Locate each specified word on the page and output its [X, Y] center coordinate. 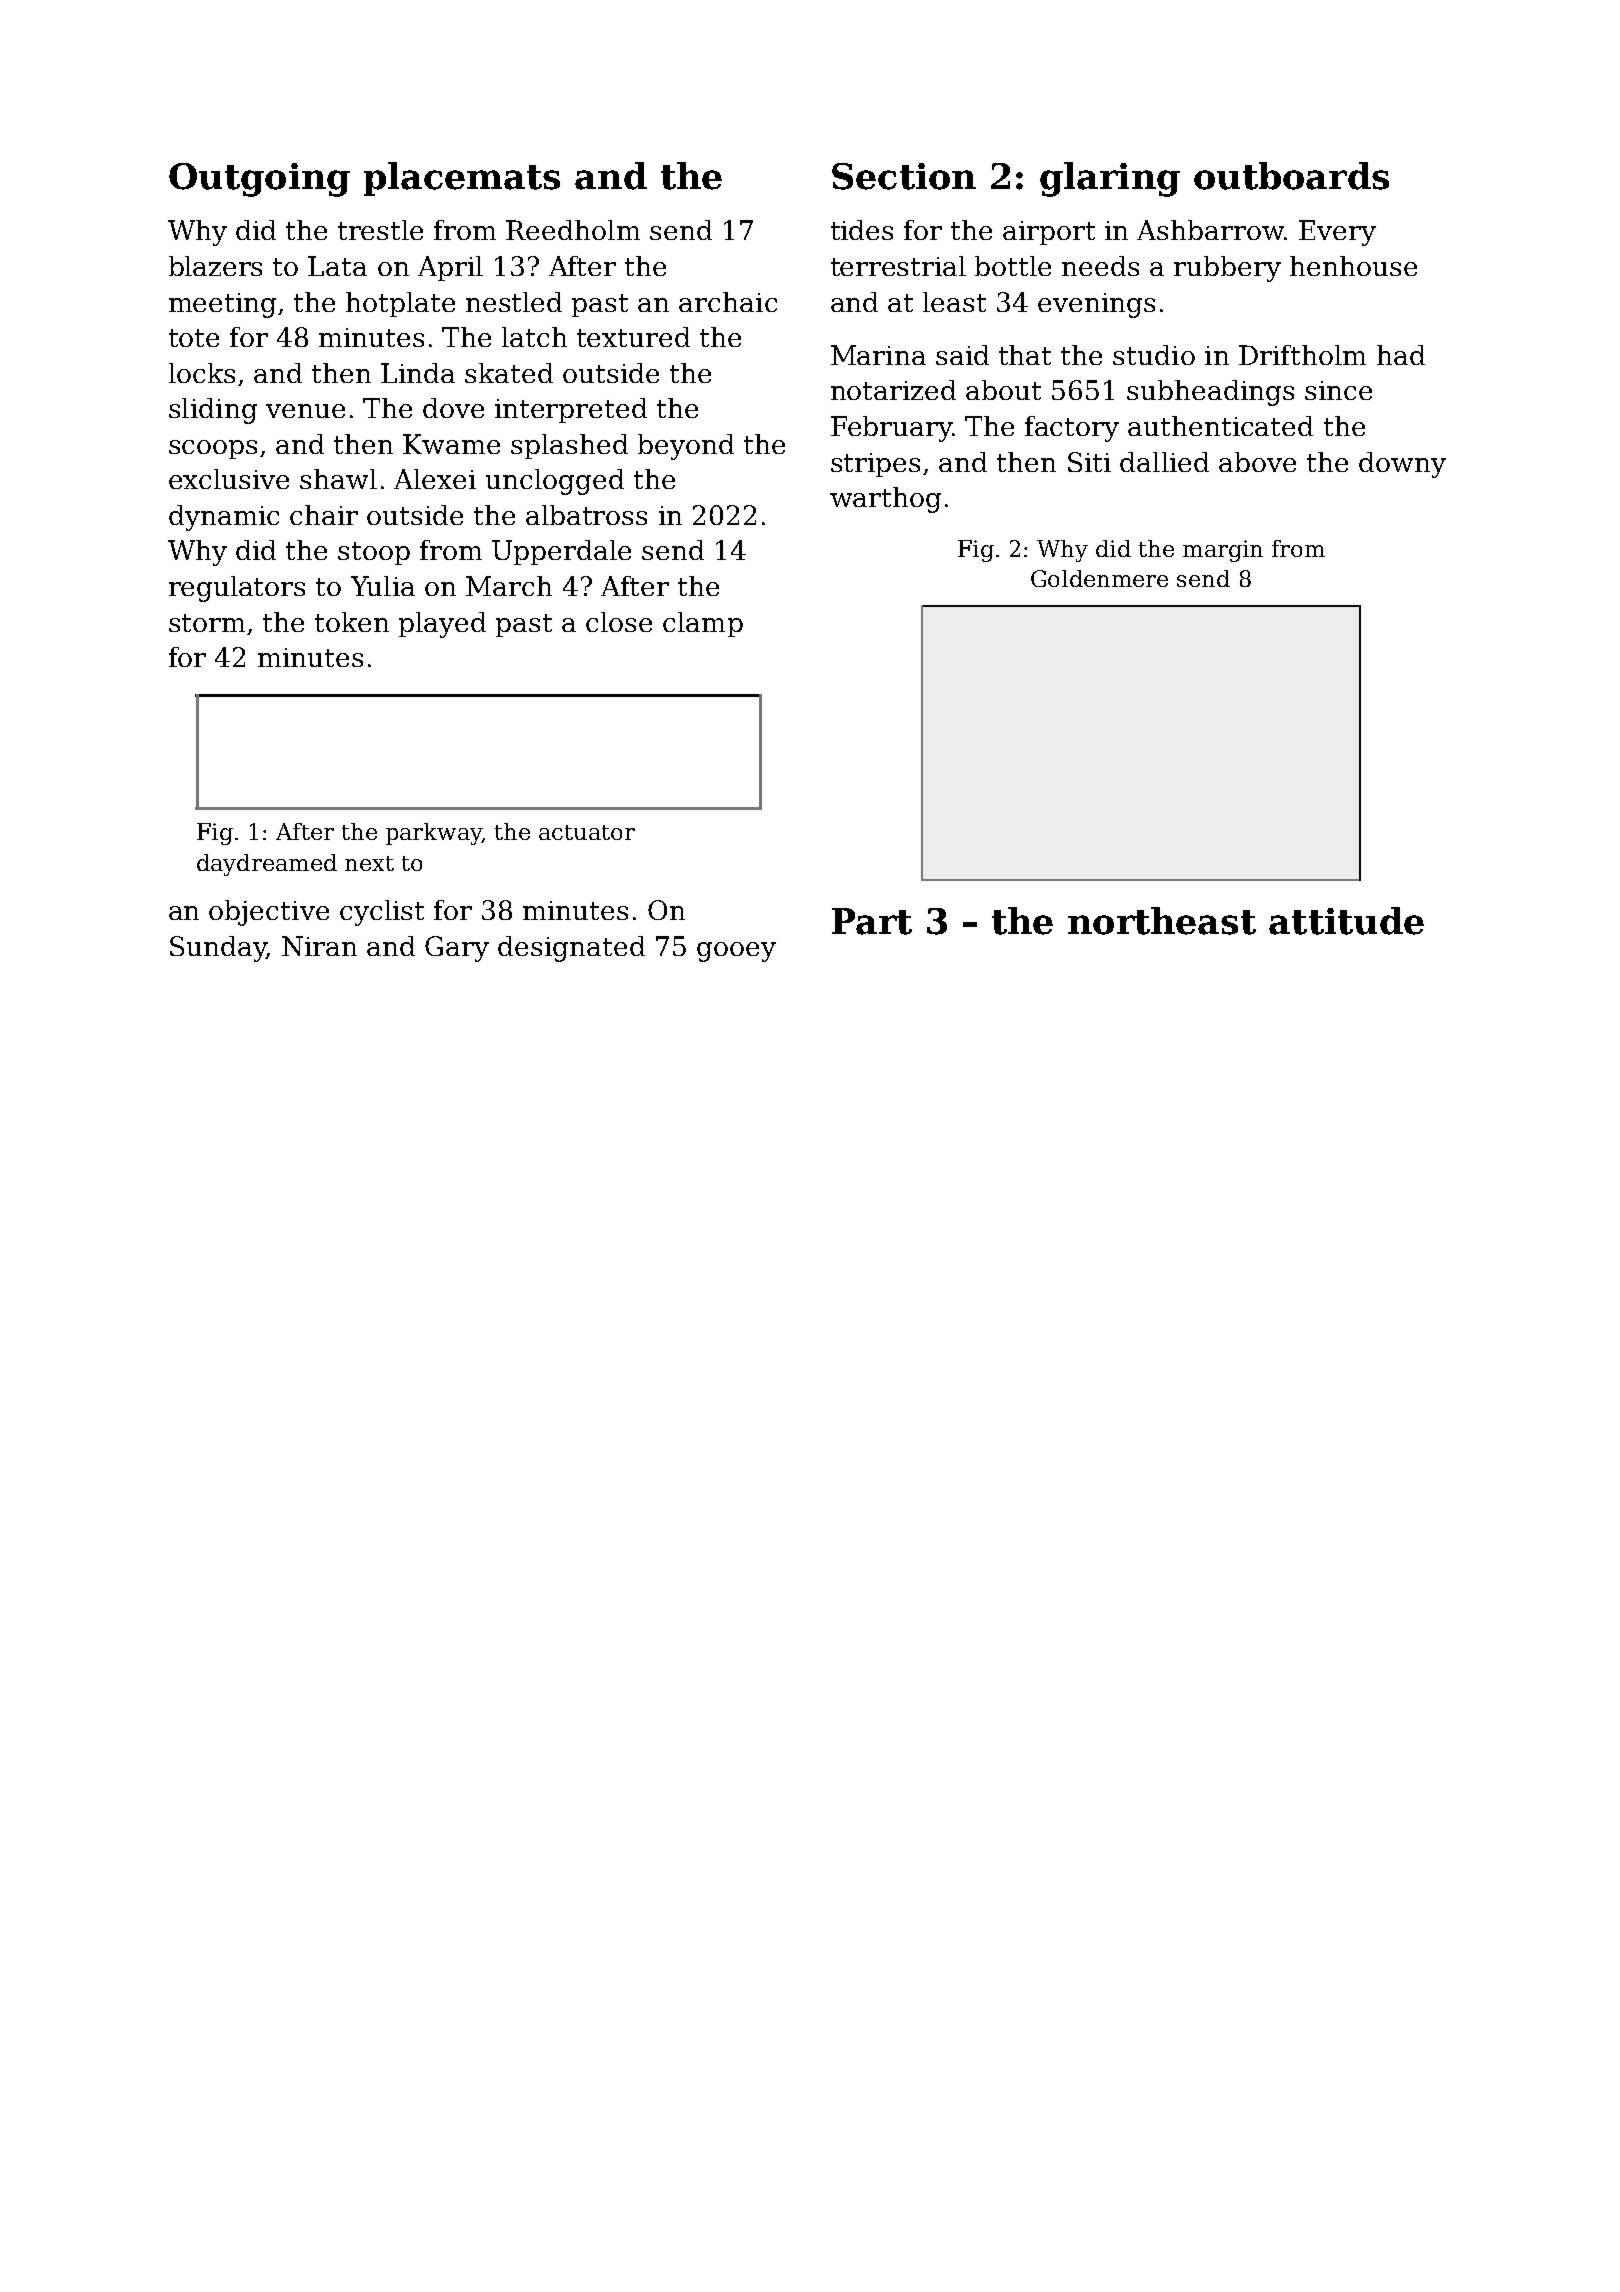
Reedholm [573, 230]
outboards [1291, 176]
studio [1154, 355]
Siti [1089, 462]
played [442, 625]
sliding [213, 411]
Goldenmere [1099, 578]
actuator [587, 832]
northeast [1162, 921]
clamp [703, 624]
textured [633, 337]
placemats [462, 179]
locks [202, 373]
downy [1402, 465]
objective [269, 913]
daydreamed [267, 865]
